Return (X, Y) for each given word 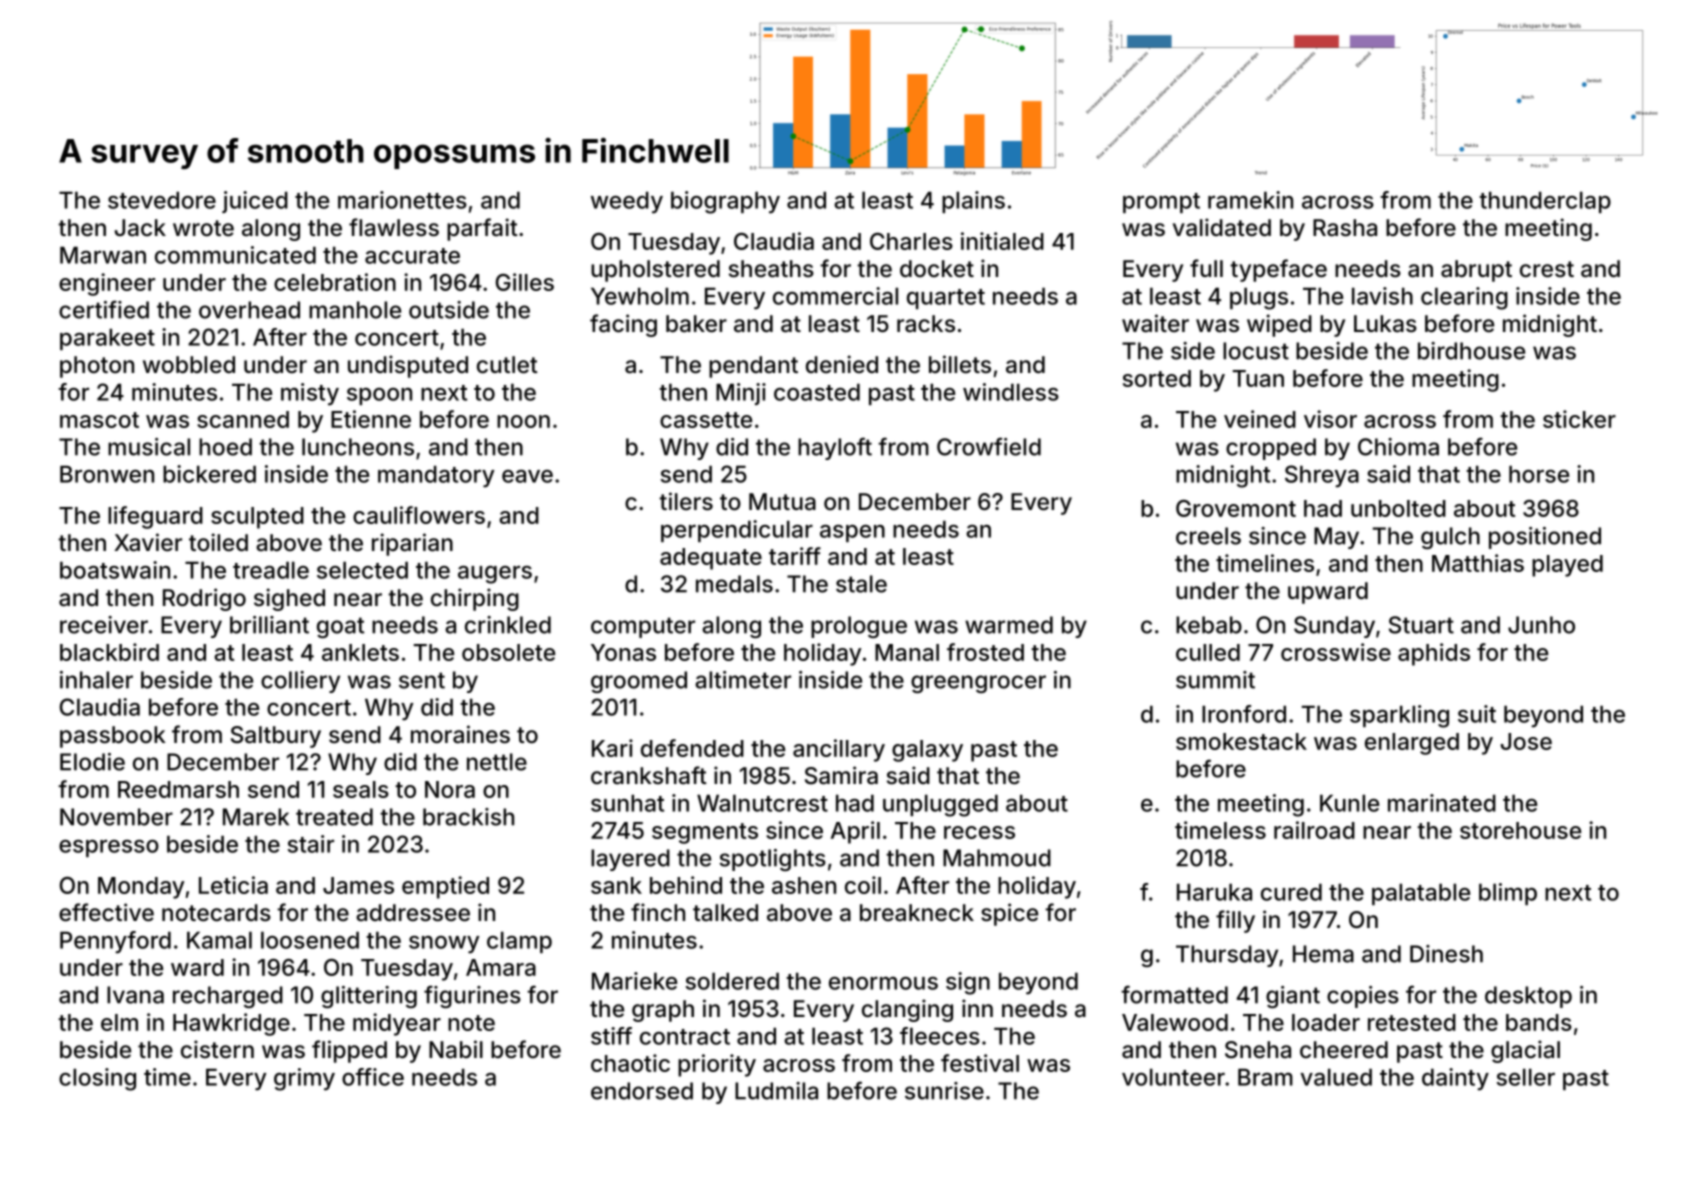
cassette (706, 420)
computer (643, 627)
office (373, 1077)
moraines (460, 734)
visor (1330, 419)
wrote (203, 228)
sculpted (257, 518)
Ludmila (776, 1091)
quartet (946, 299)
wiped (1279, 325)
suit (1477, 714)
